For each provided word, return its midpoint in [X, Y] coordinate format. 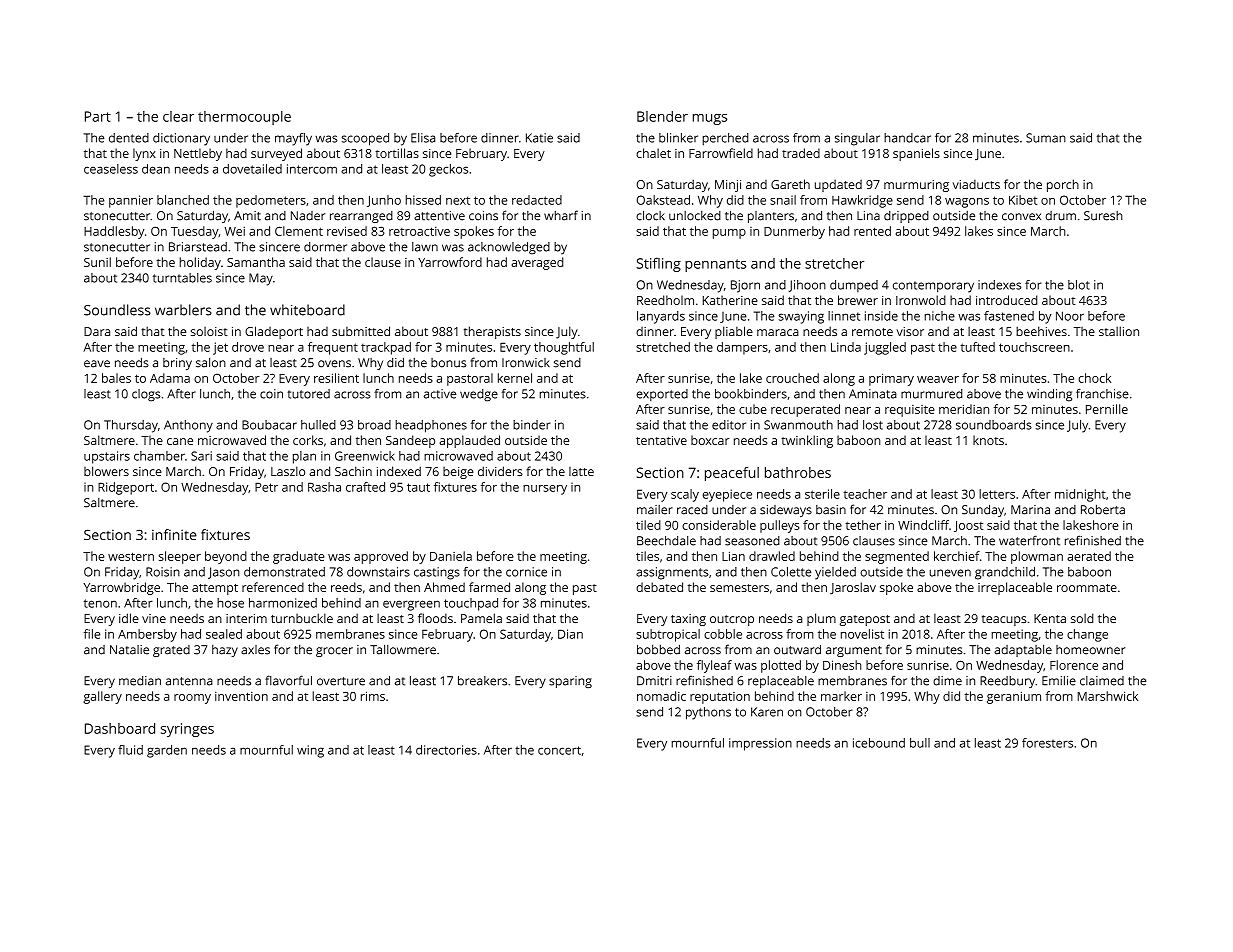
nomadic [661, 696]
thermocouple [244, 118]
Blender [662, 116]
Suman [1046, 138]
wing [310, 751]
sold [1082, 618]
